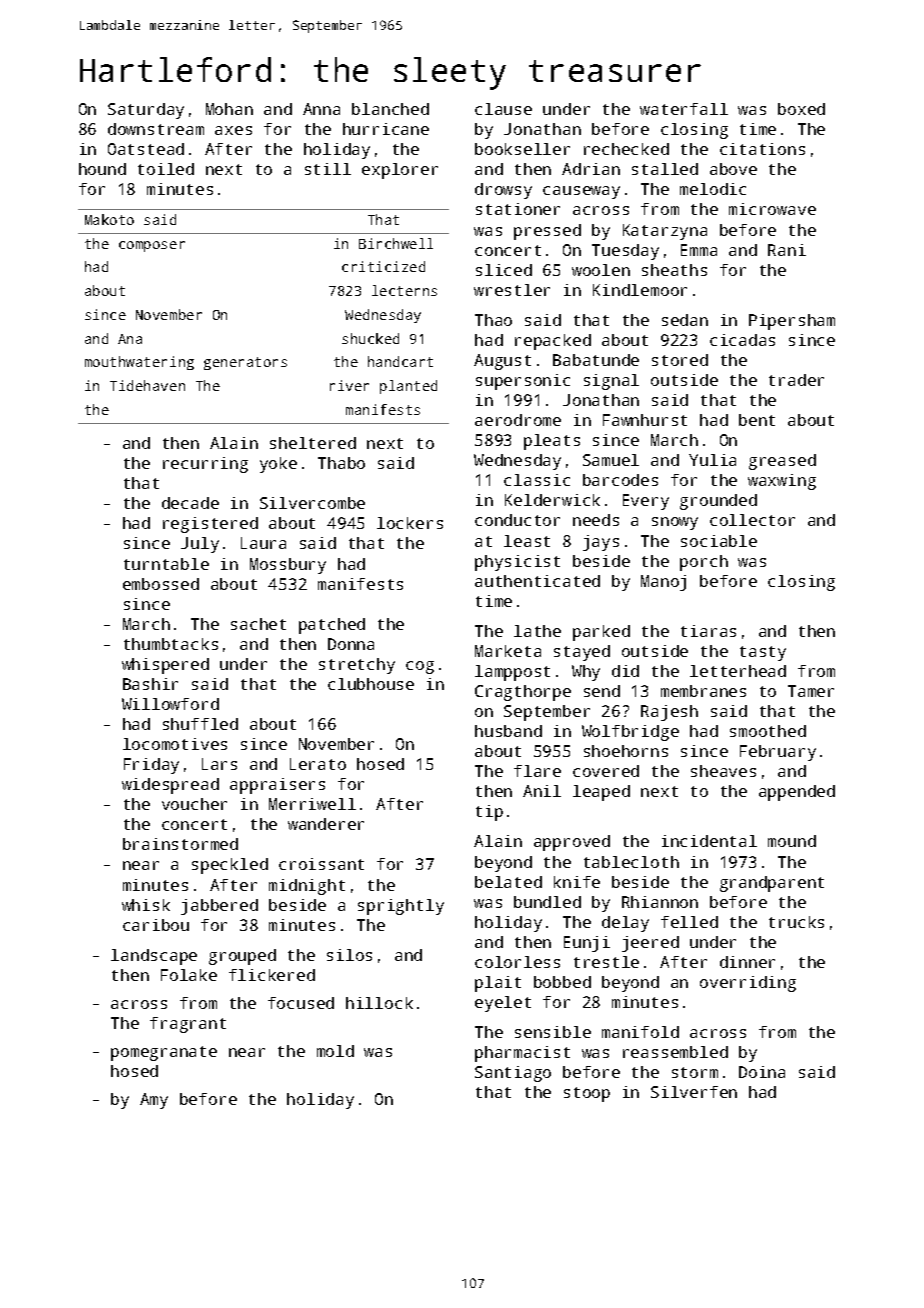 The width and height of the screenshot is (924, 1308). What do you see at coordinates (151, 766) in the screenshot?
I see `Friday` at bounding box center [151, 766].
